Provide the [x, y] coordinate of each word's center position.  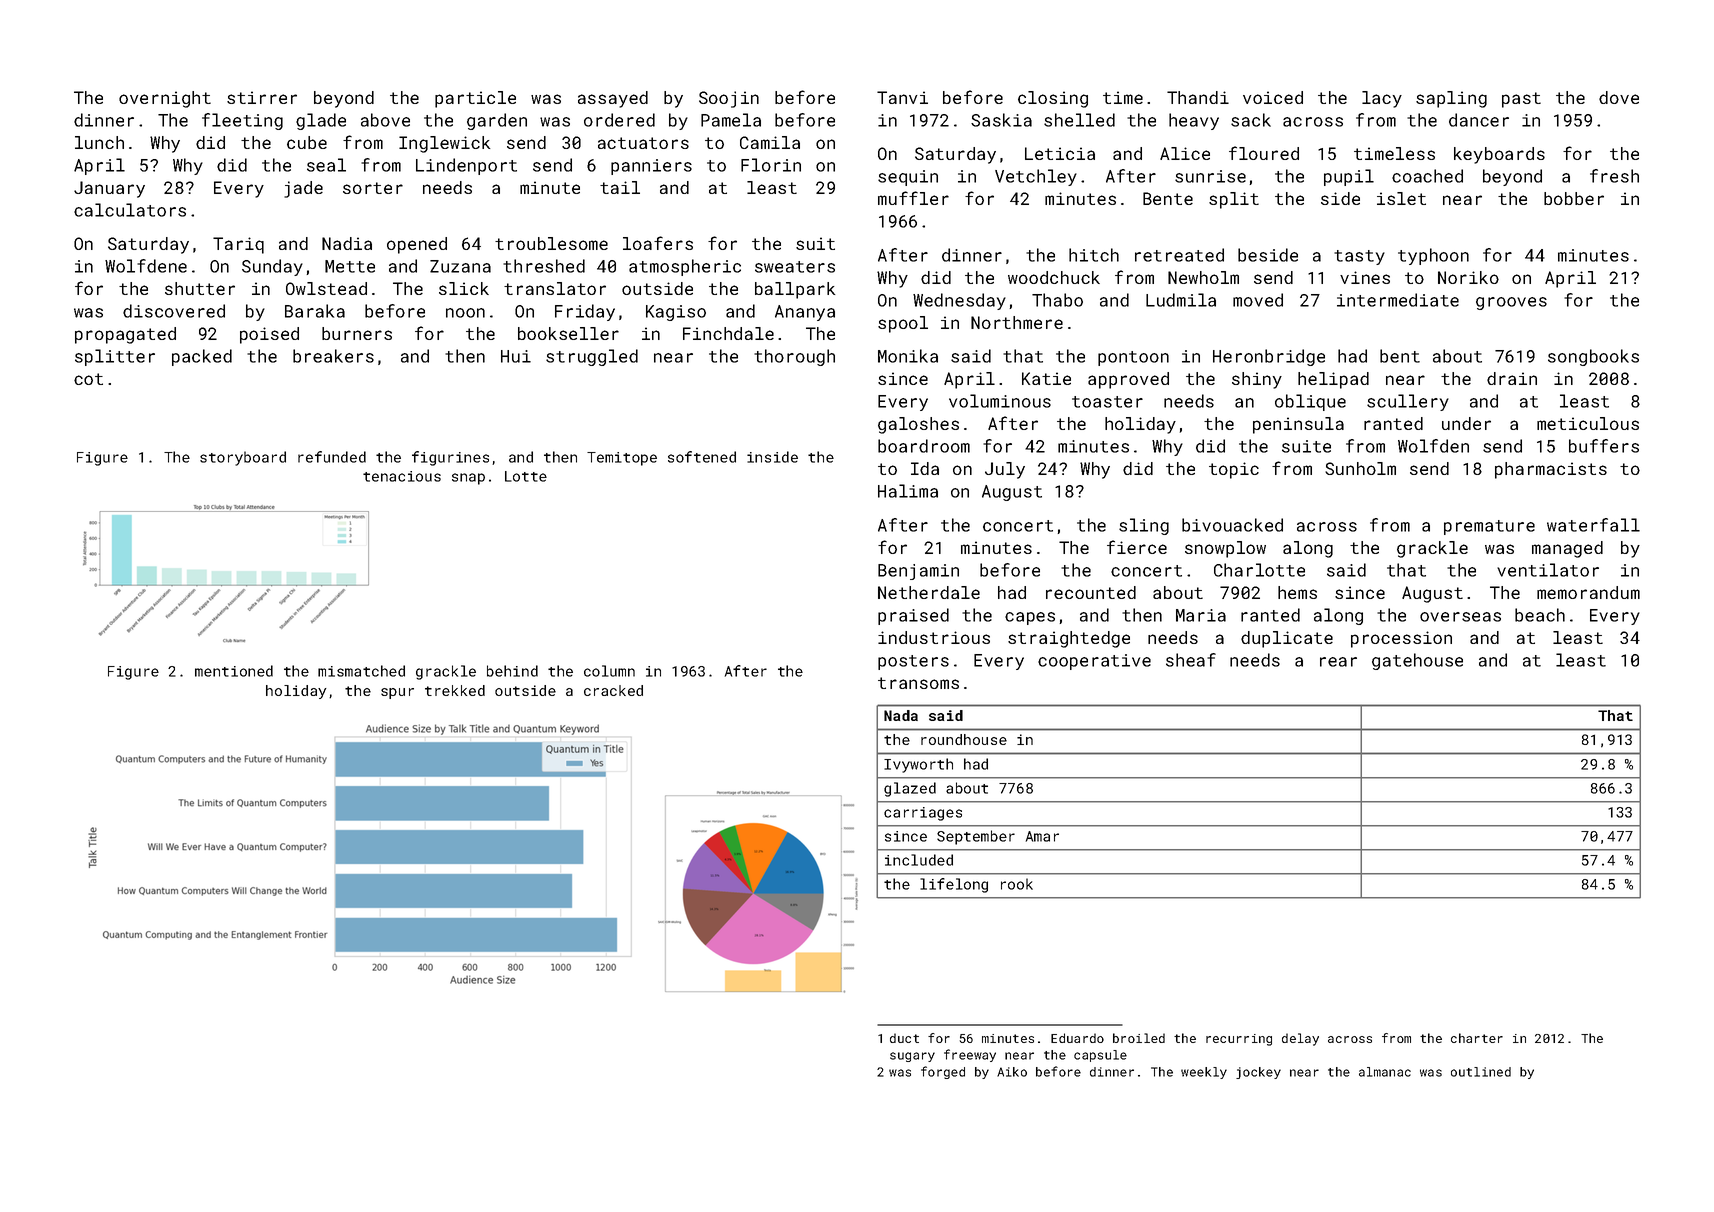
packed [202, 357]
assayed [613, 99]
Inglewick [444, 144]
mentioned [234, 671]
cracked [613, 690]
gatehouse [1417, 661]
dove [1619, 97]
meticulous [1588, 423]
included [919, 860]
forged [943, 1072]
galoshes [918, 425]
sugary [912, 1057]
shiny [1257, 380]
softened [702, 457]
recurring [1239, 1040]
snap [468, 479]
